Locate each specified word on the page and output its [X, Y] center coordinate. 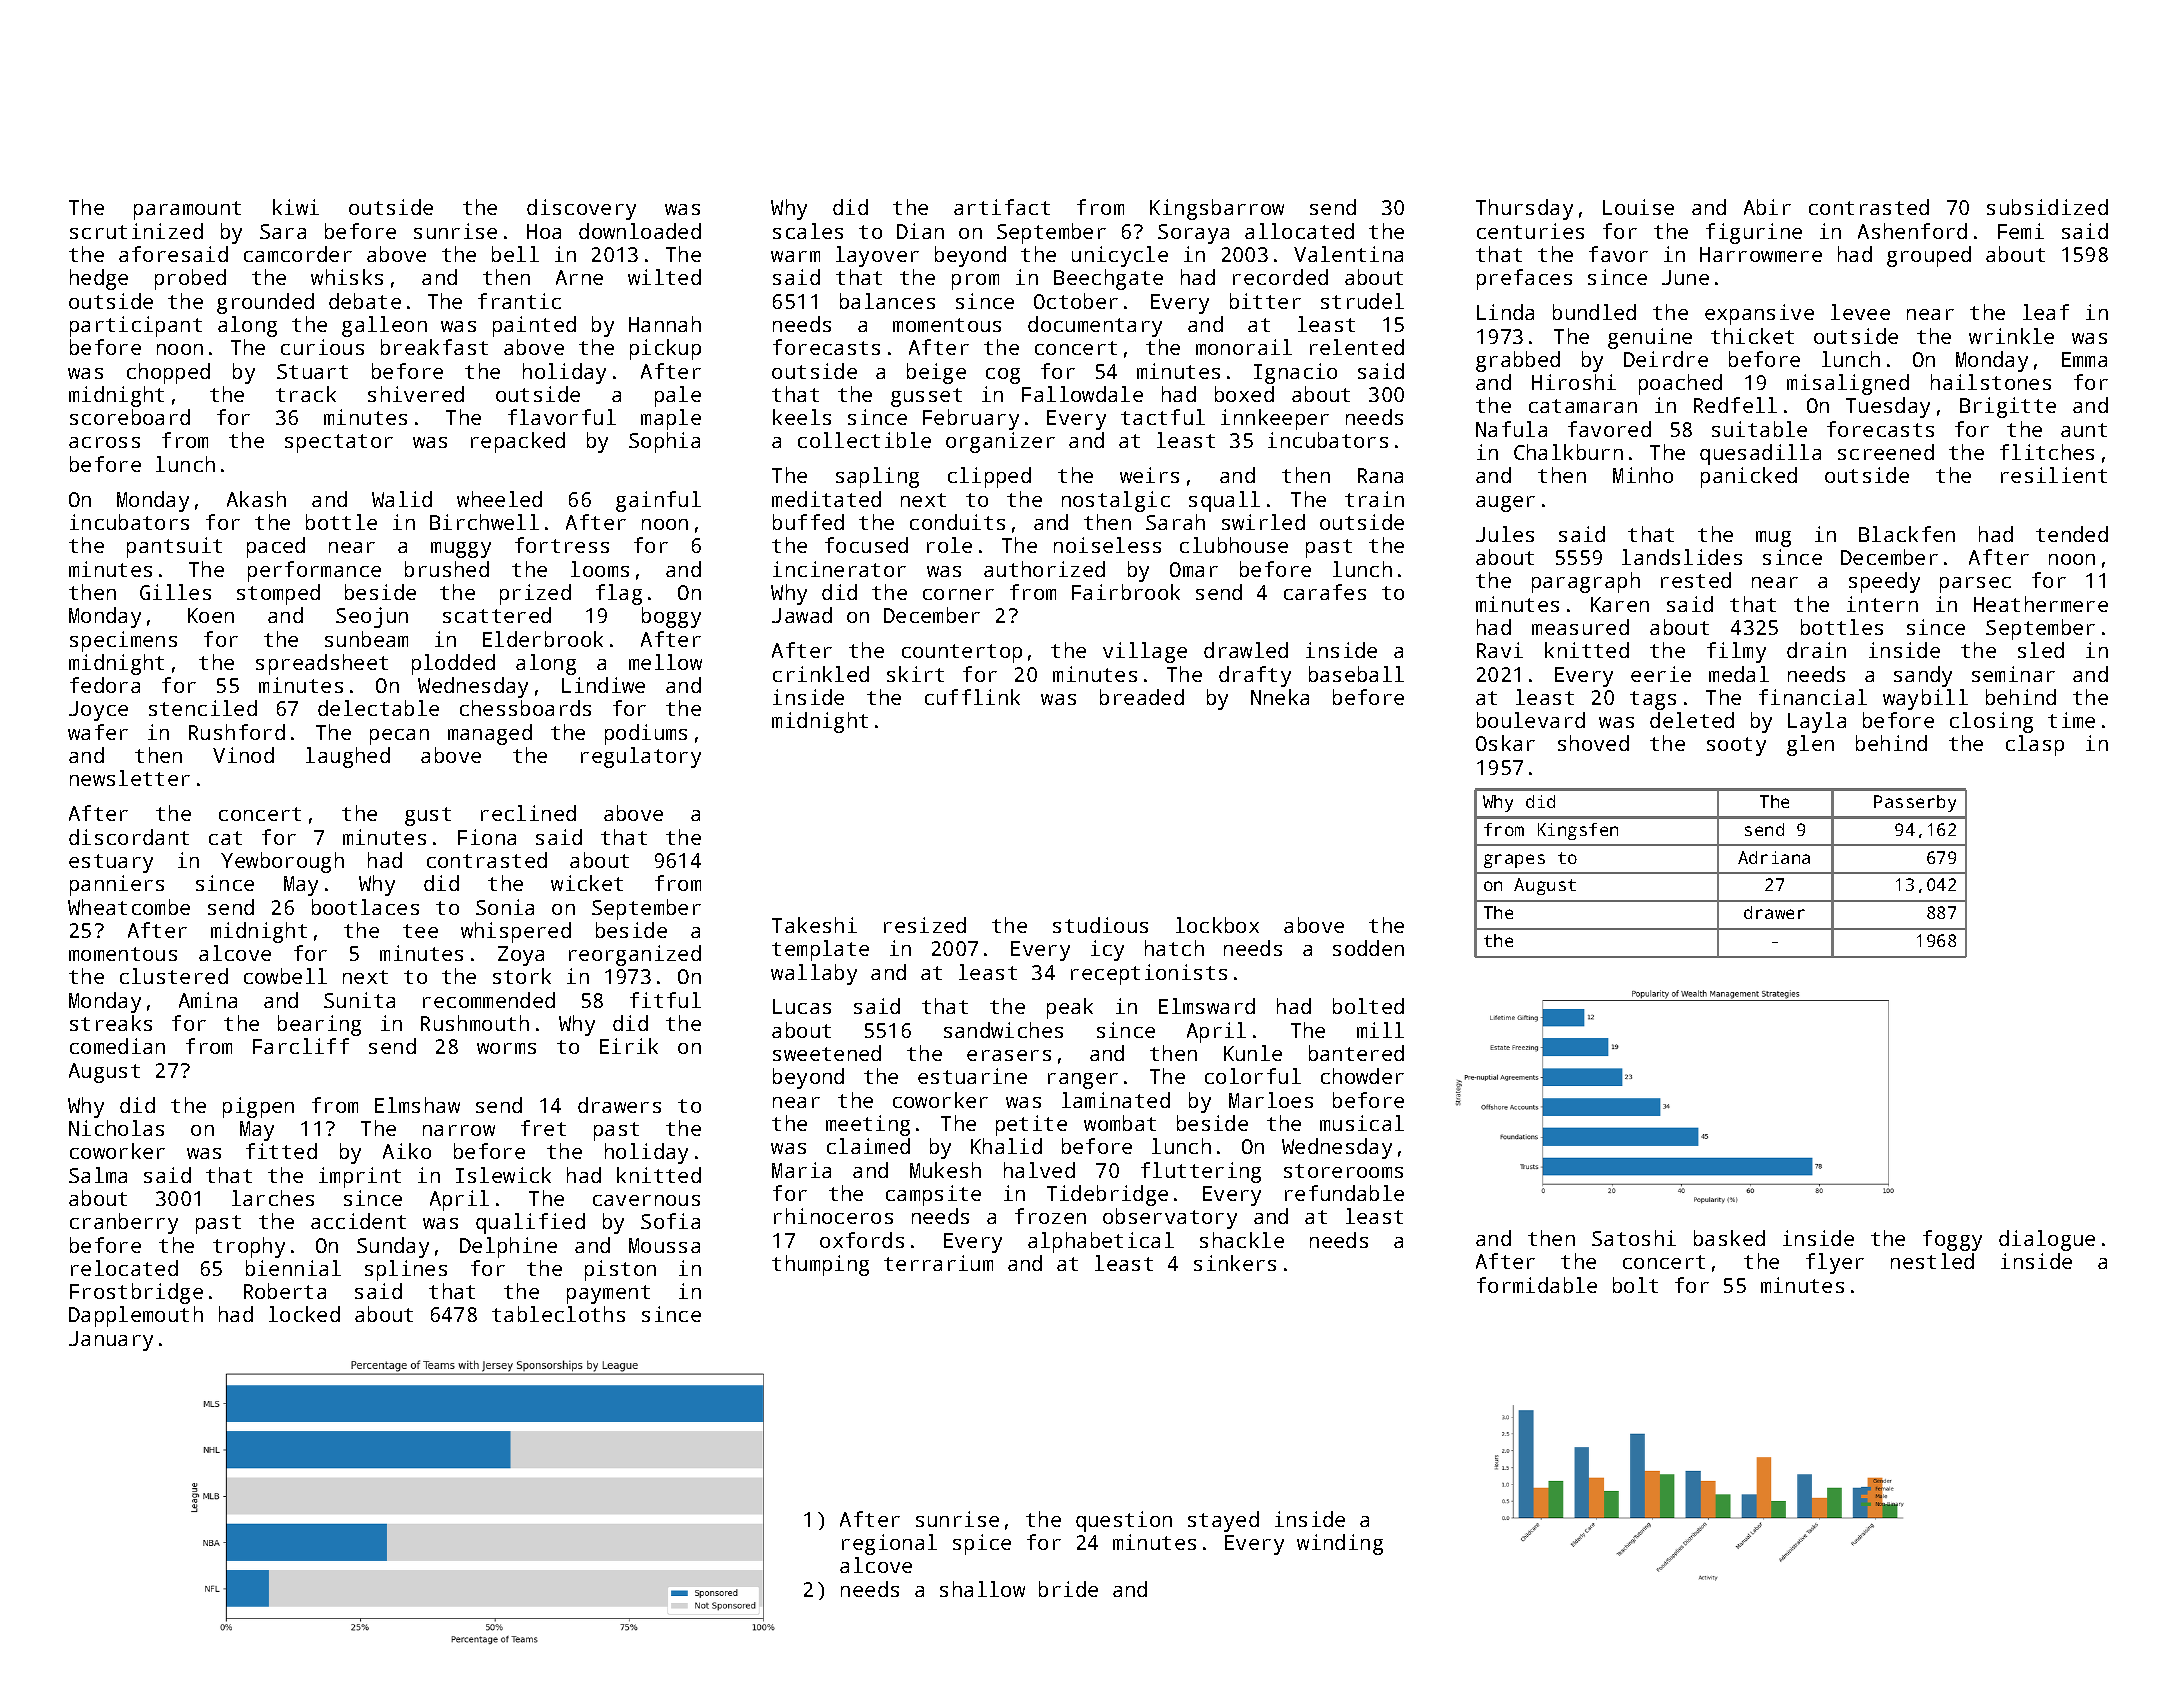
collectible [864, 440]
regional [889, 1544]
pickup [665, 349]
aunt [2084, 430]
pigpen [258, 1107]
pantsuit [174, 547]
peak [1070, 1008]
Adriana [1774, 857]
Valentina [1348, 254]
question [1124, 1521]
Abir [1767, 207]
